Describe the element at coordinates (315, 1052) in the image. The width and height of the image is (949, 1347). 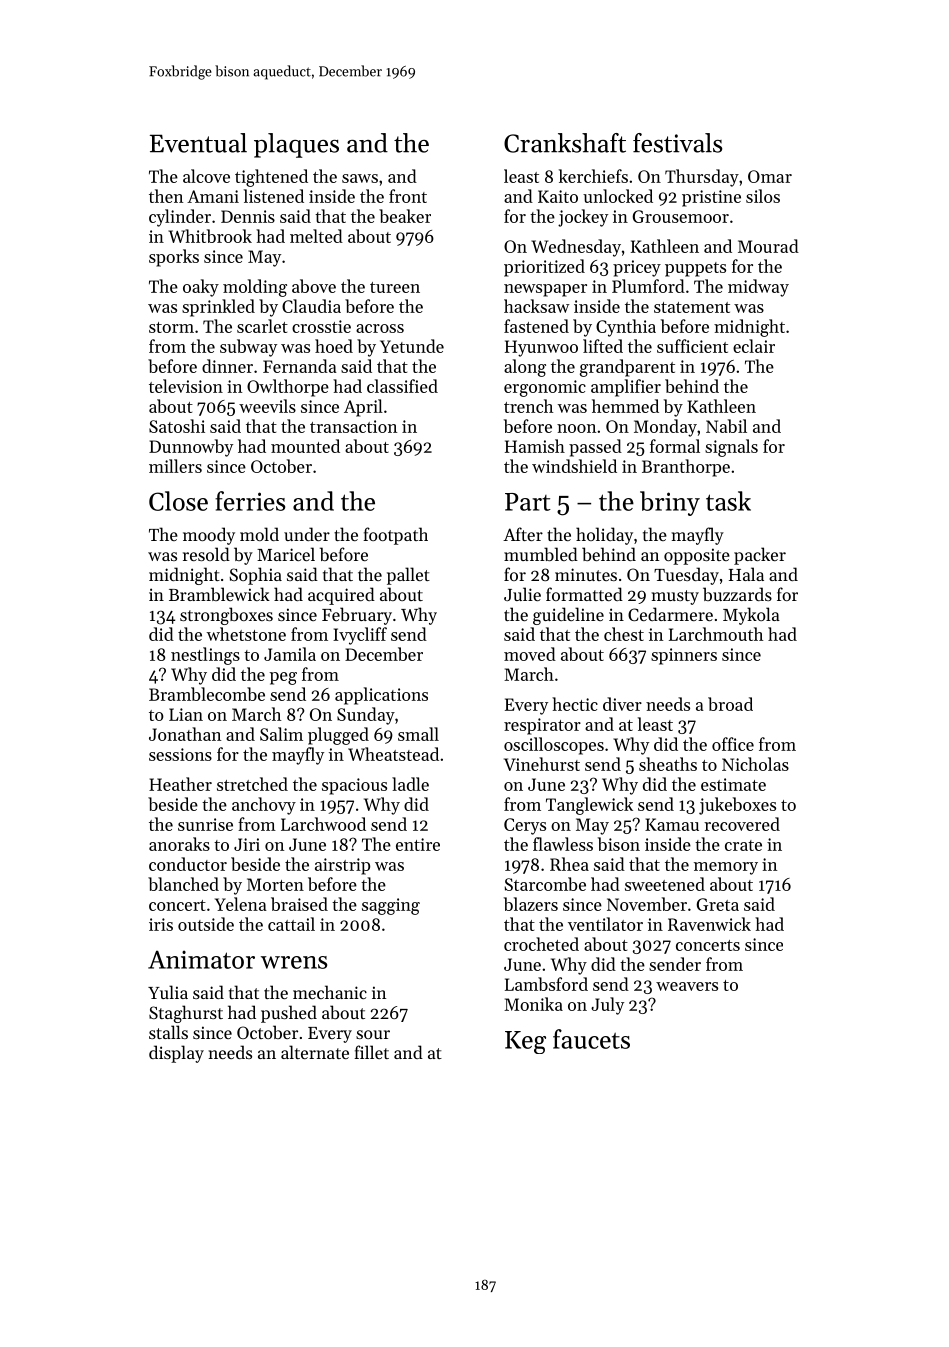
I see `alternate` at that location.
